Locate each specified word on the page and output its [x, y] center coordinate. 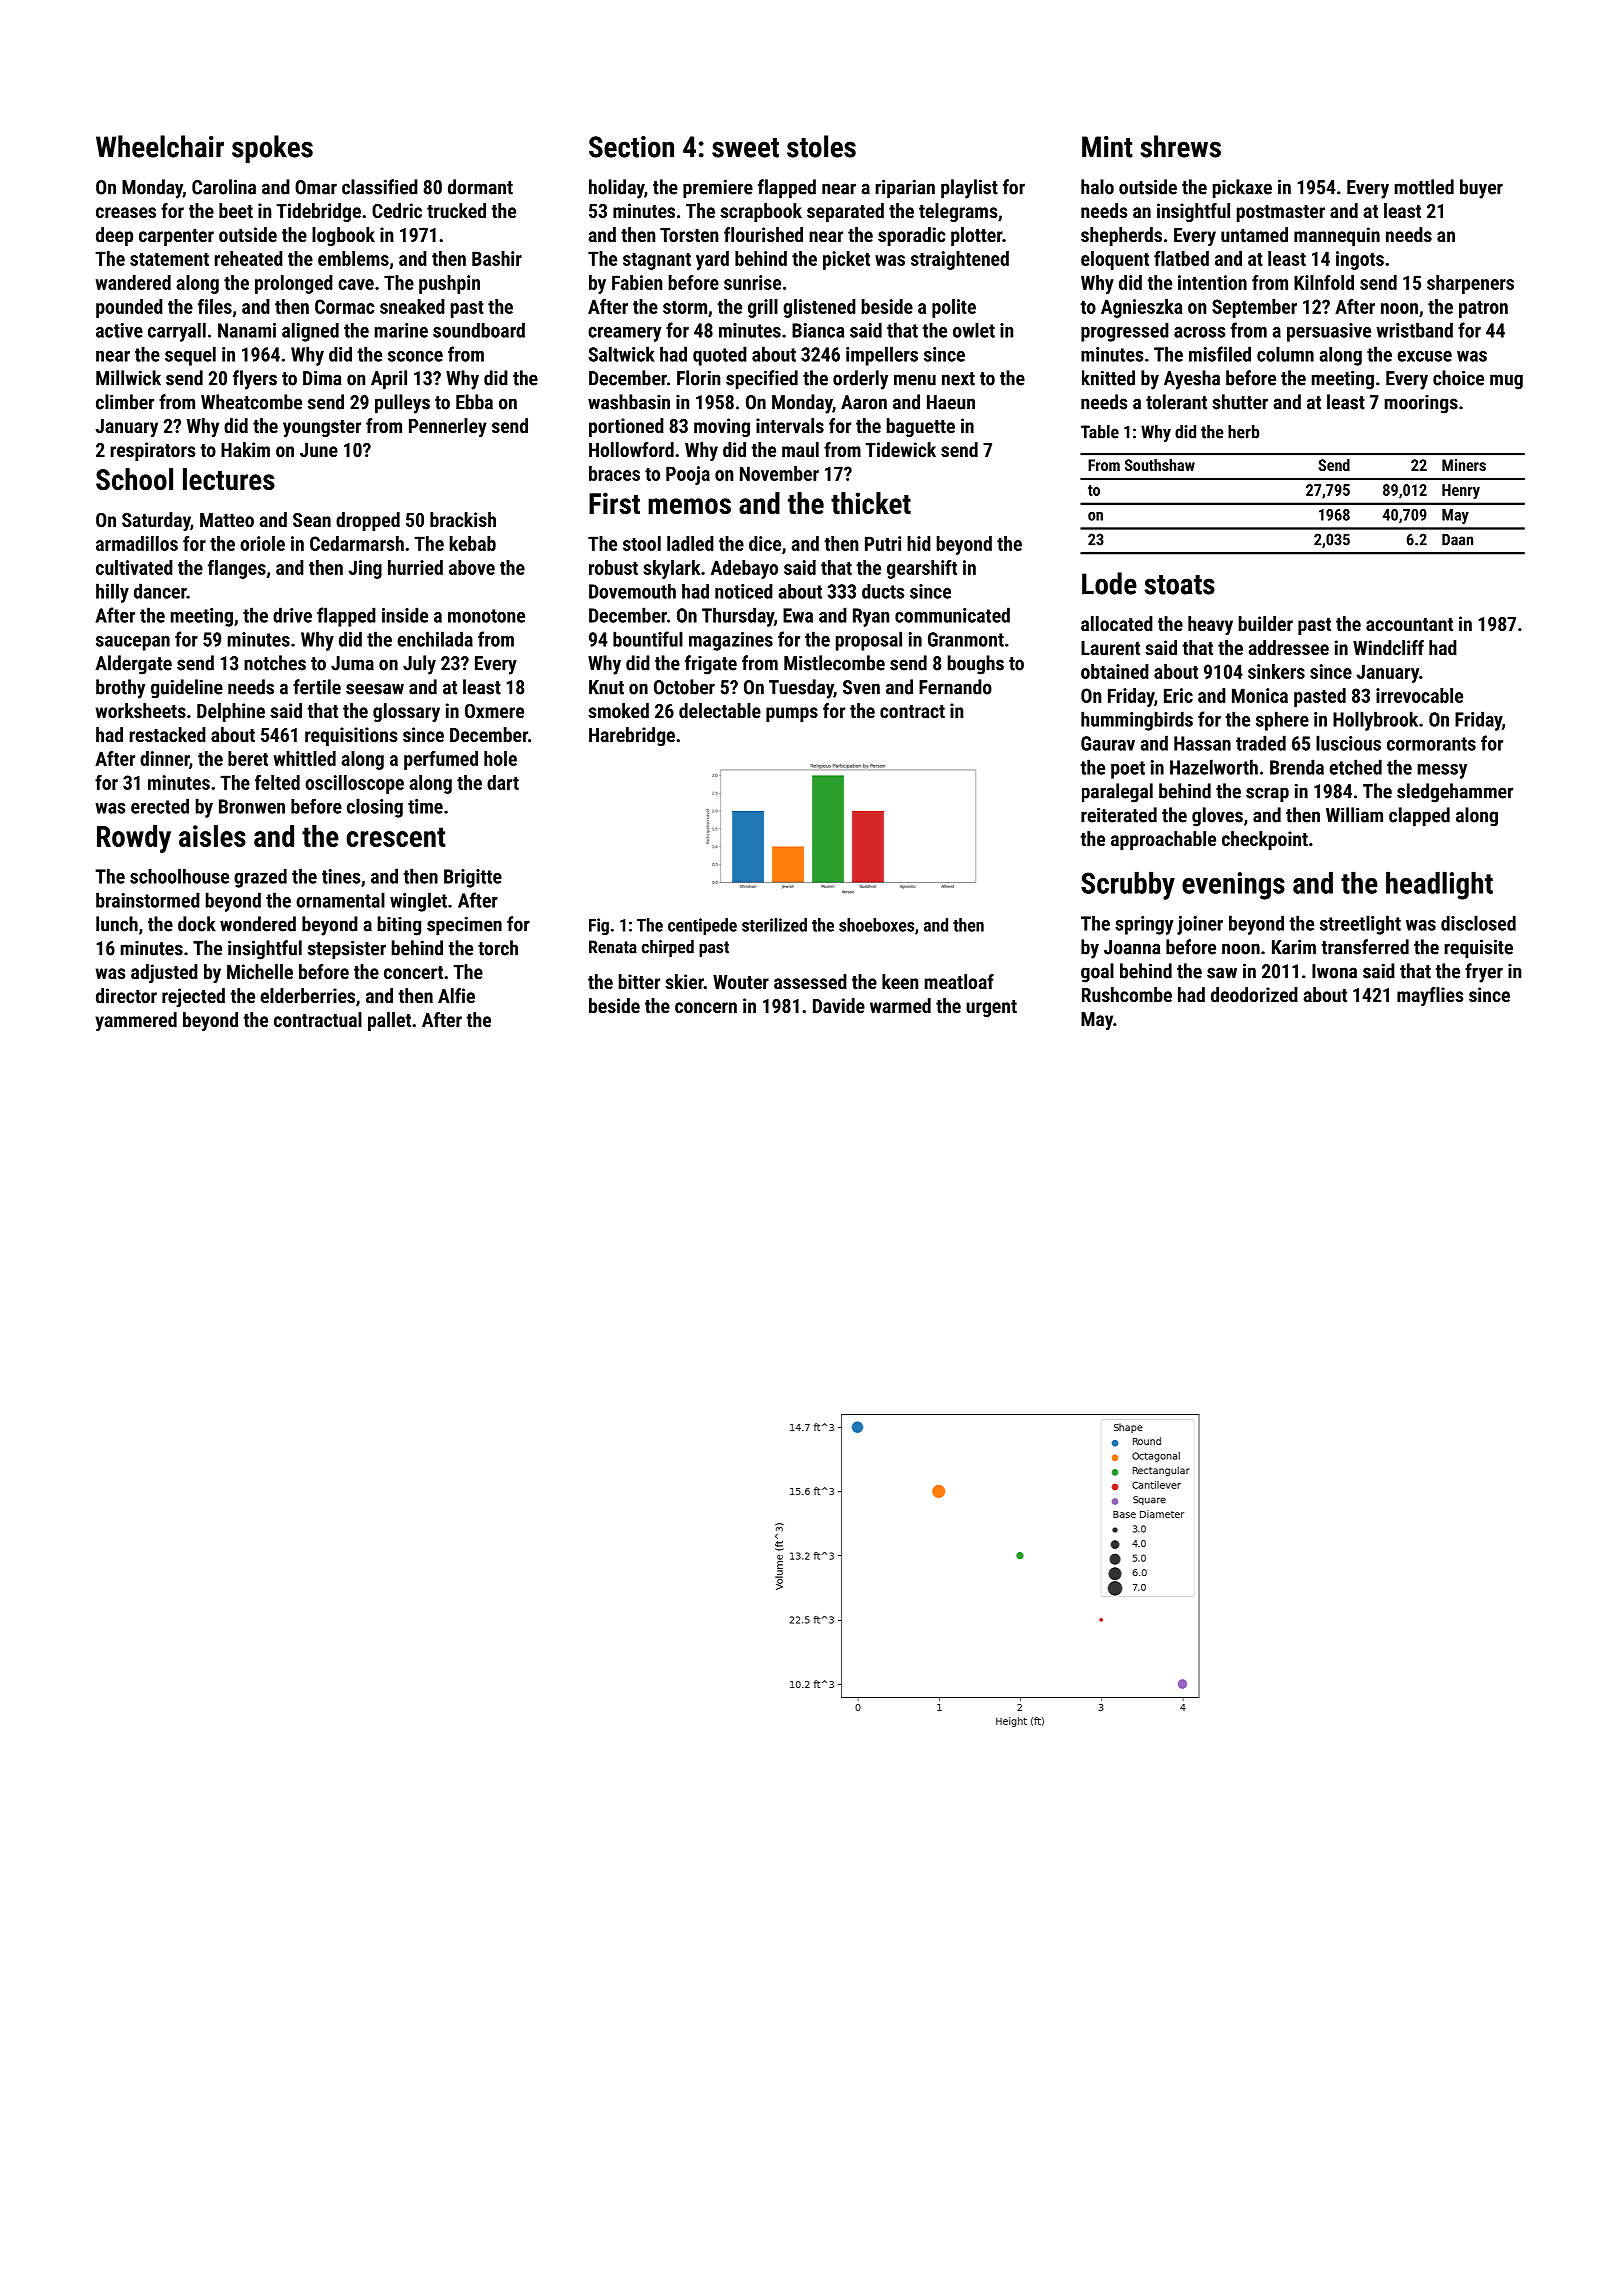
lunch [117, 924]
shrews [1180, 146]
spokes [272, 149]
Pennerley [448, 427]
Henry [1461, 491]
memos [689, 506]
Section [631, 147]
